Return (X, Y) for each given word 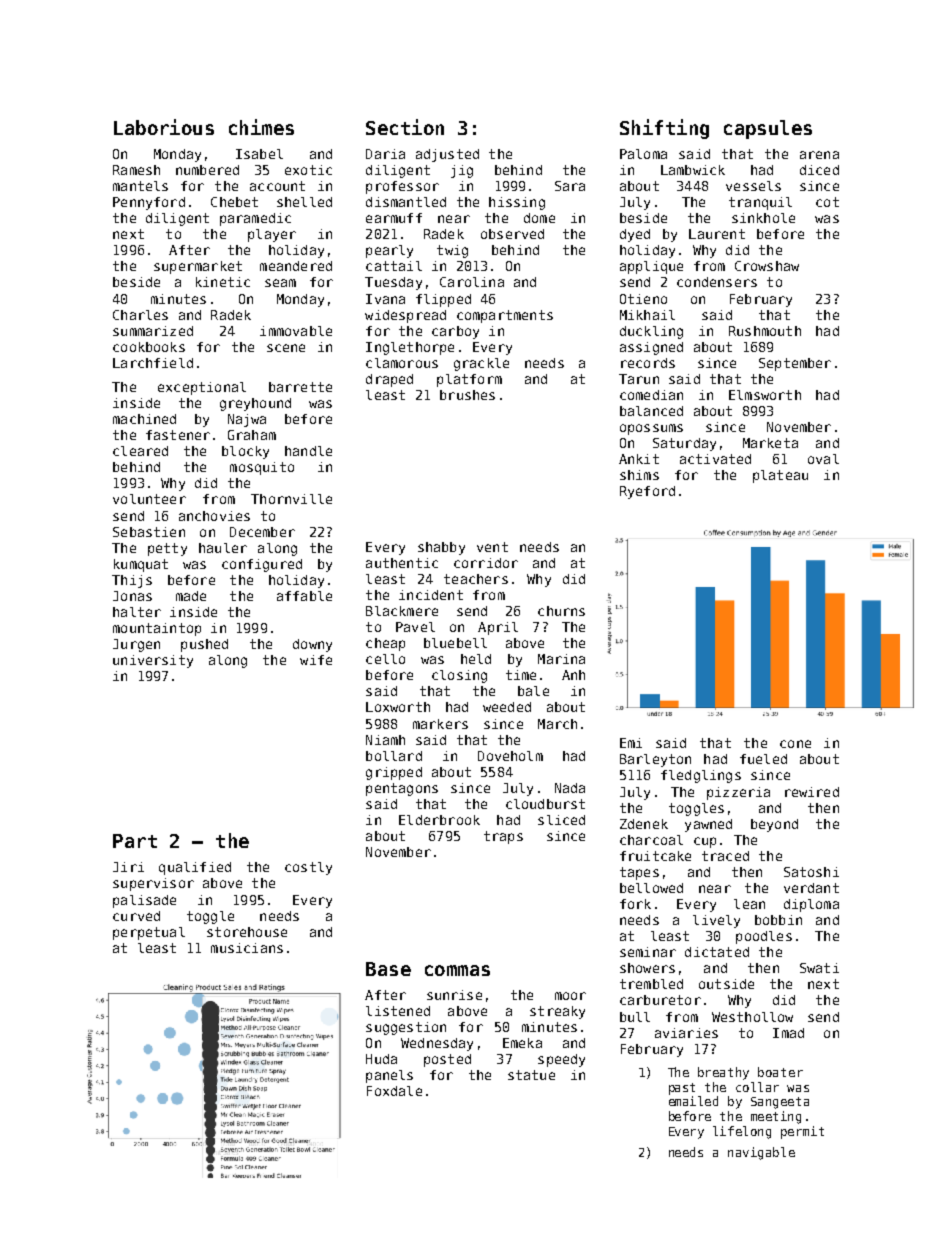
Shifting (664, 129)
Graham (252, 435)
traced (725, 856)
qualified (195, 868)
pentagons (402, 789)
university (153, 661)
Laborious (164, 127)
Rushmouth (765, 331)
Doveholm (510, 756)
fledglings (701, 776)
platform (469, 380)
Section (405, 127)
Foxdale (394, 1091)
